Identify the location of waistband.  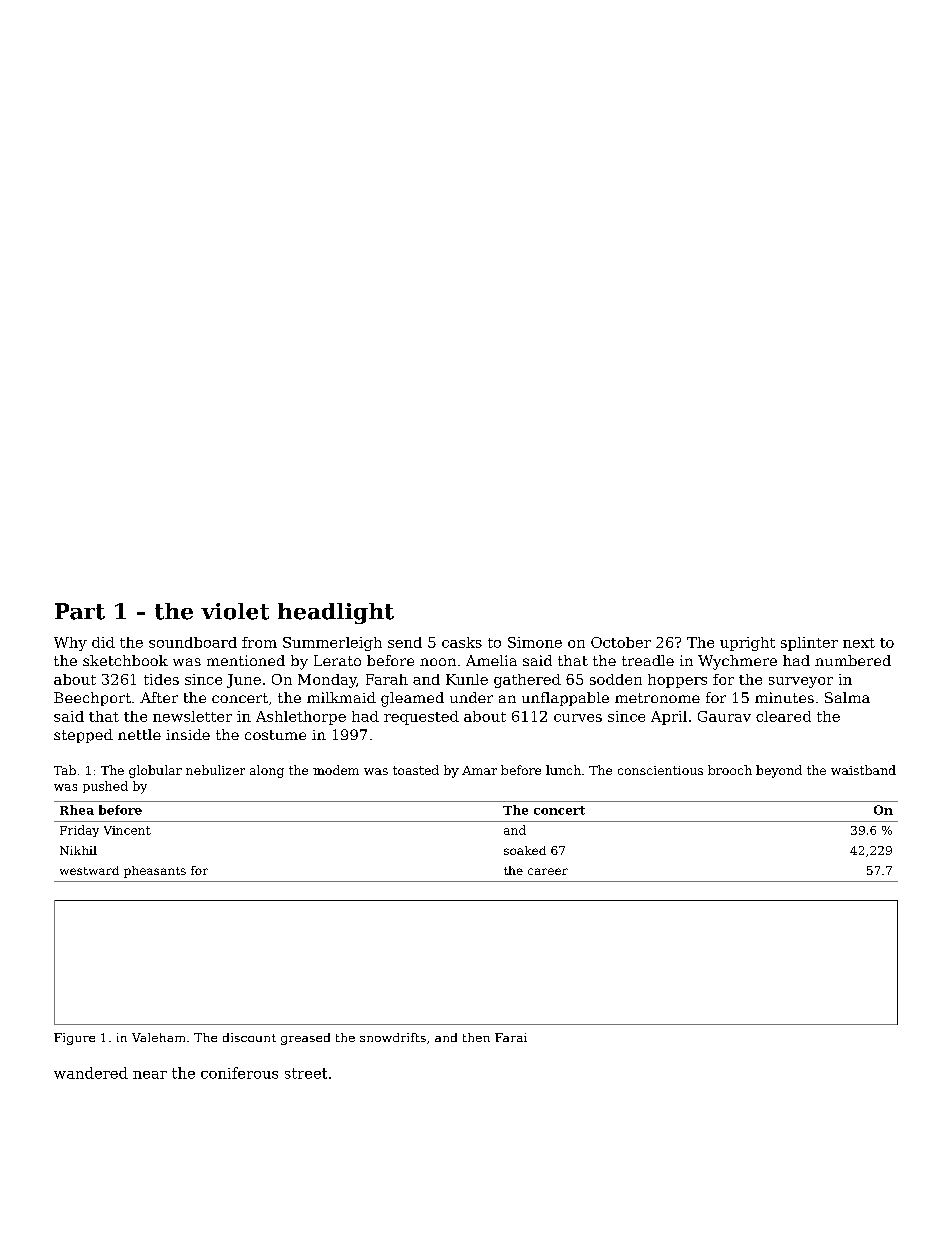
(863, 770).
